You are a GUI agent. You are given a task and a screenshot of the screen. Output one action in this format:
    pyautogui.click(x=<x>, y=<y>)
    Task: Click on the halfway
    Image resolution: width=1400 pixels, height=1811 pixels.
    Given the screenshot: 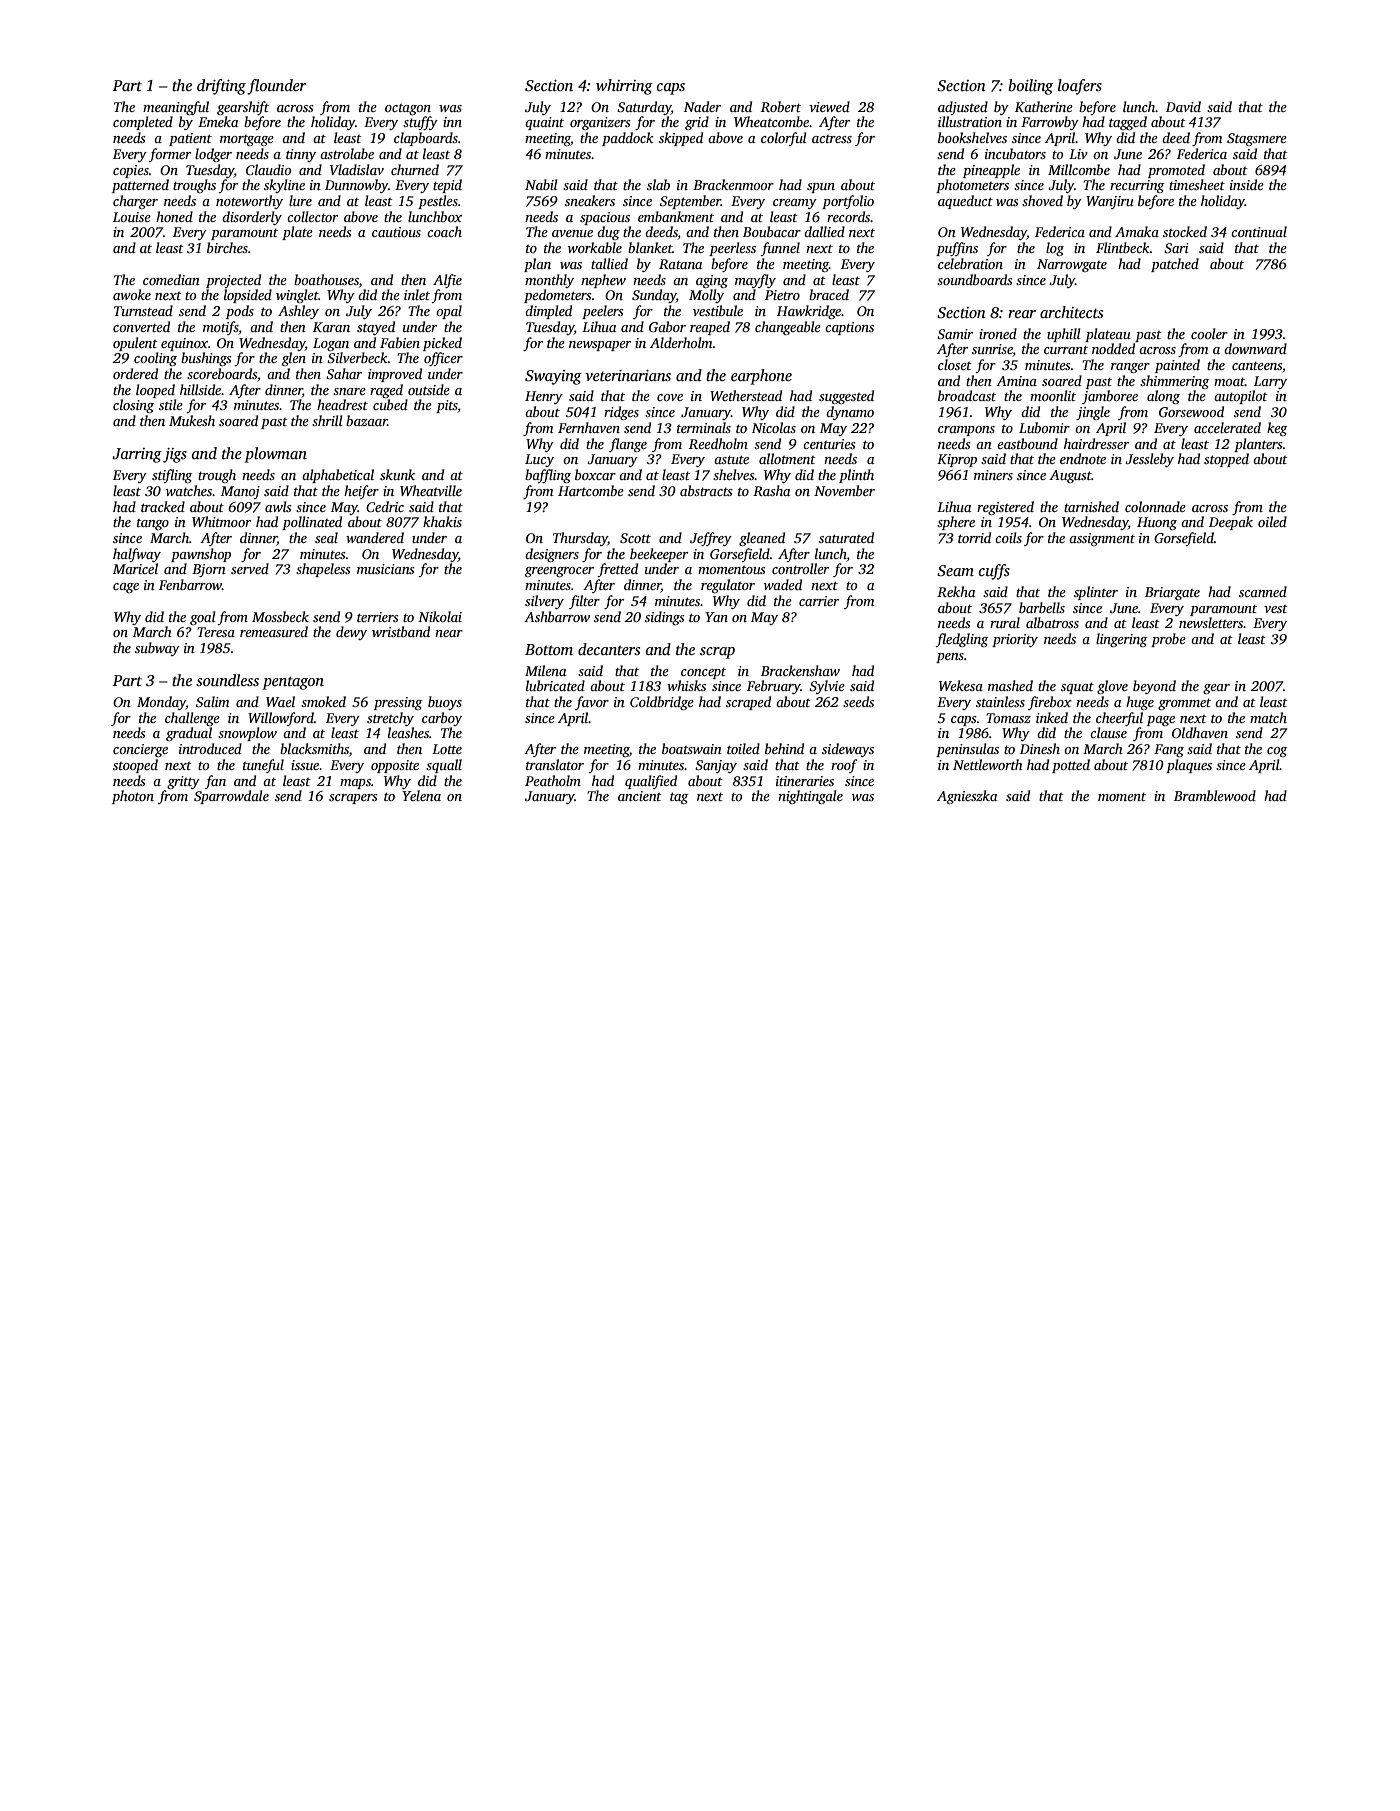 What is the action you would take?
    pyautogui.click(x=137, y=555)
